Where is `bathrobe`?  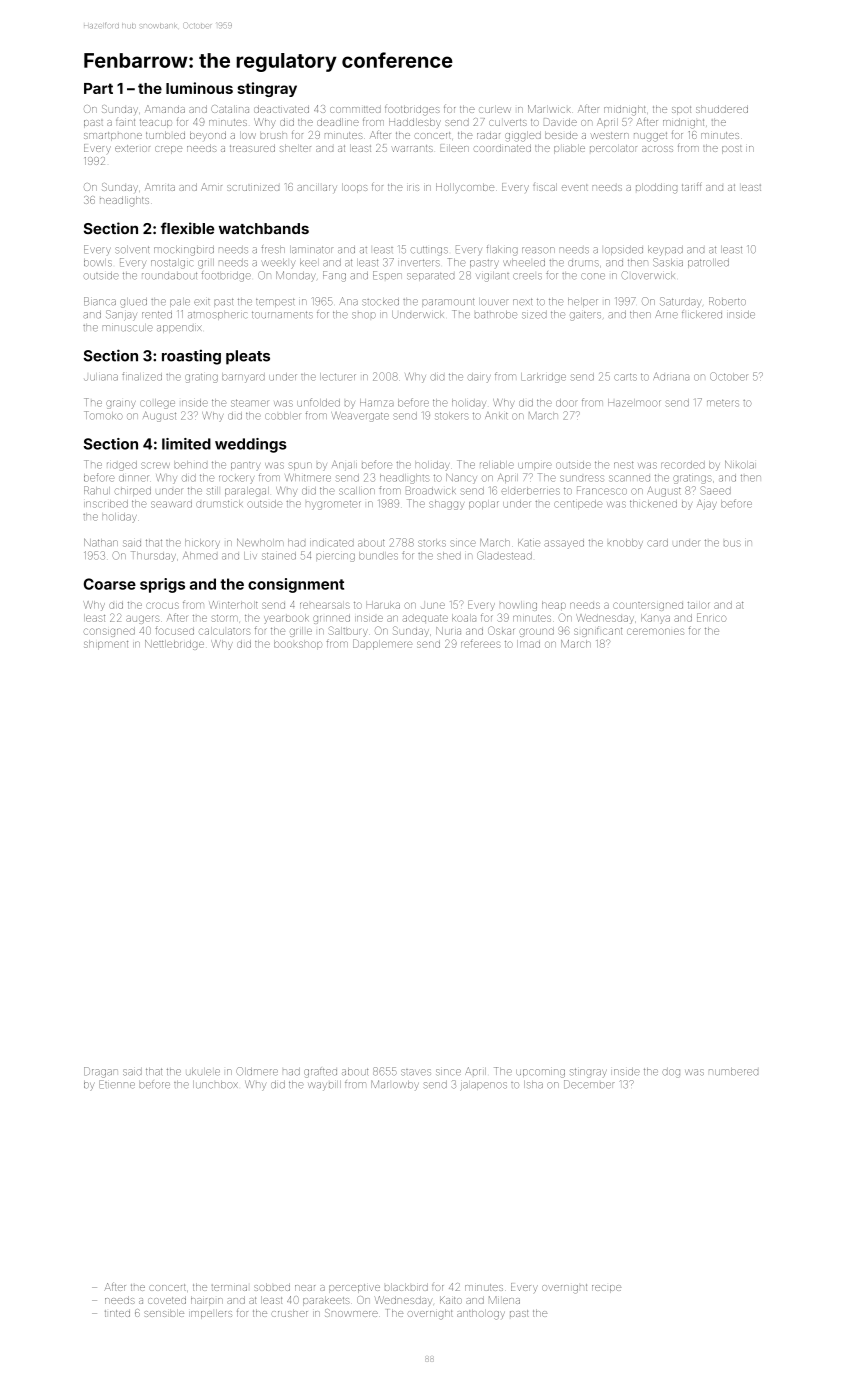 bathrobe is located at coordinates (496, 315).
